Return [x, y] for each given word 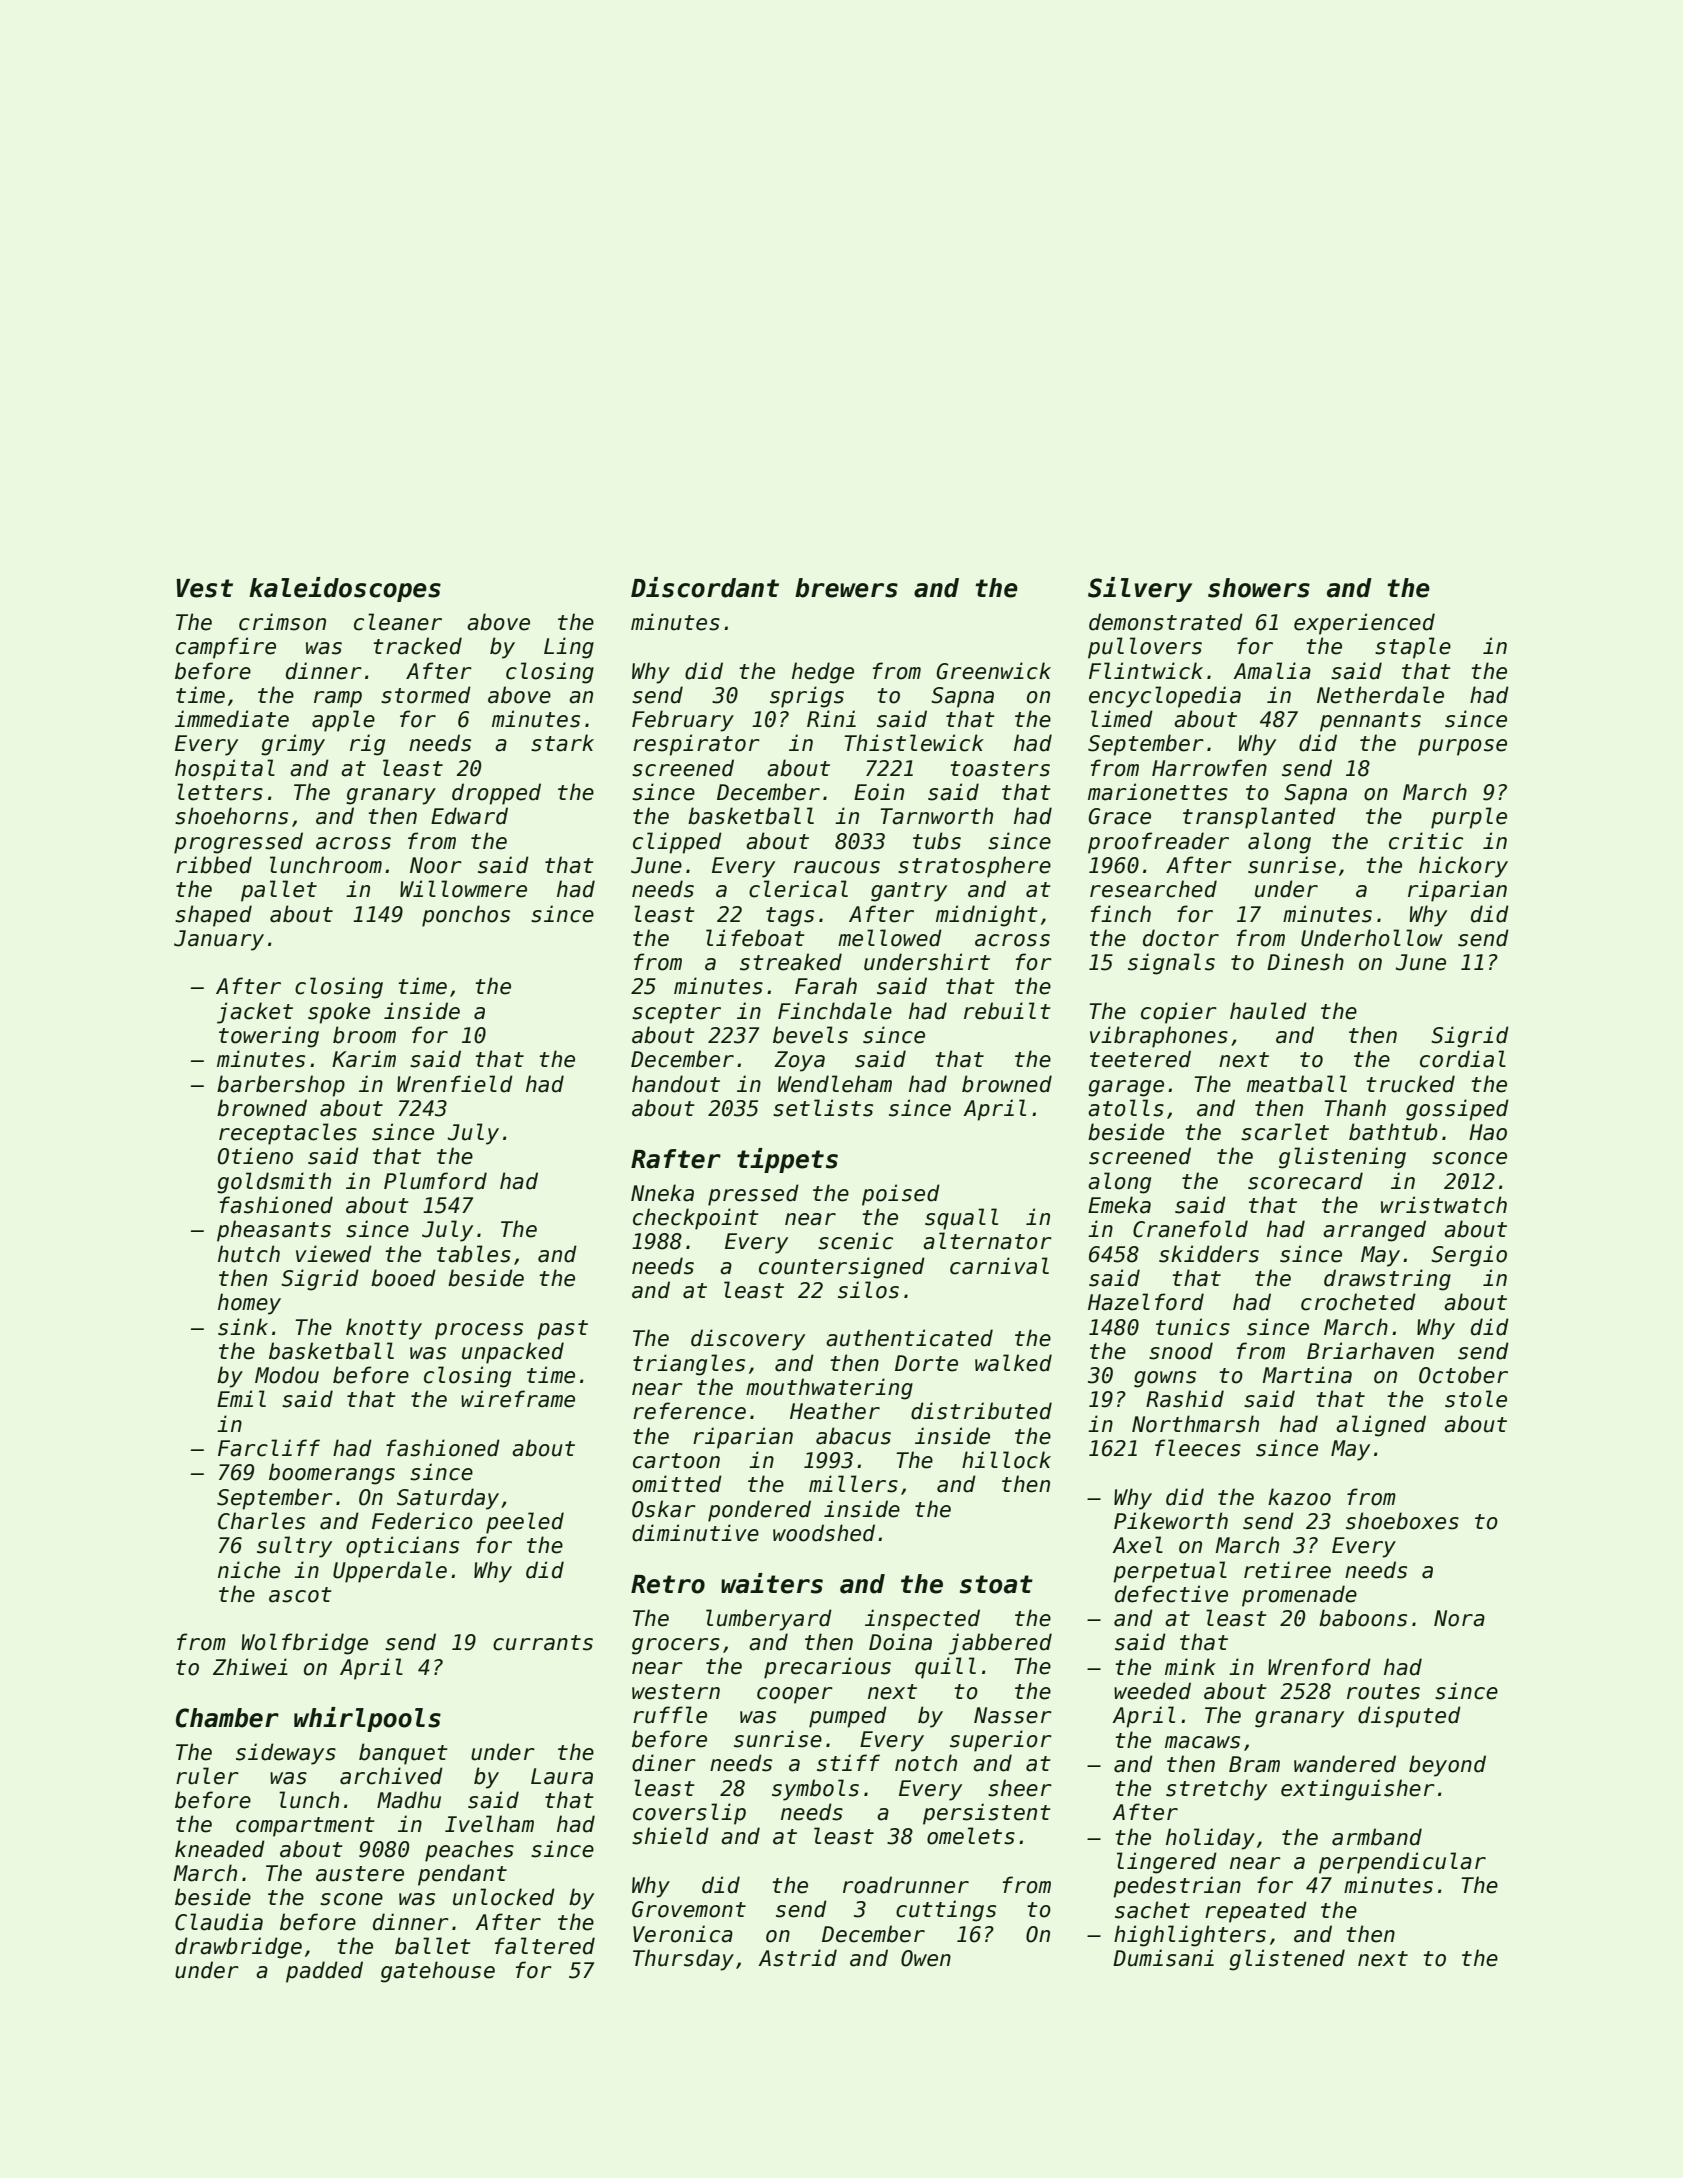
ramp [338, 699]
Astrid [797, 1958]
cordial [1463, 1059]
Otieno [255, 1156]
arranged [1374, 1231]
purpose [1462, 747]
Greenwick [993, 671]
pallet [279, 891]
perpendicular [1402, 1863]
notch [926, 1763]
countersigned [842, 1268]
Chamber [227, 1718]
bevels [810, 1035]
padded [324, 1972]
